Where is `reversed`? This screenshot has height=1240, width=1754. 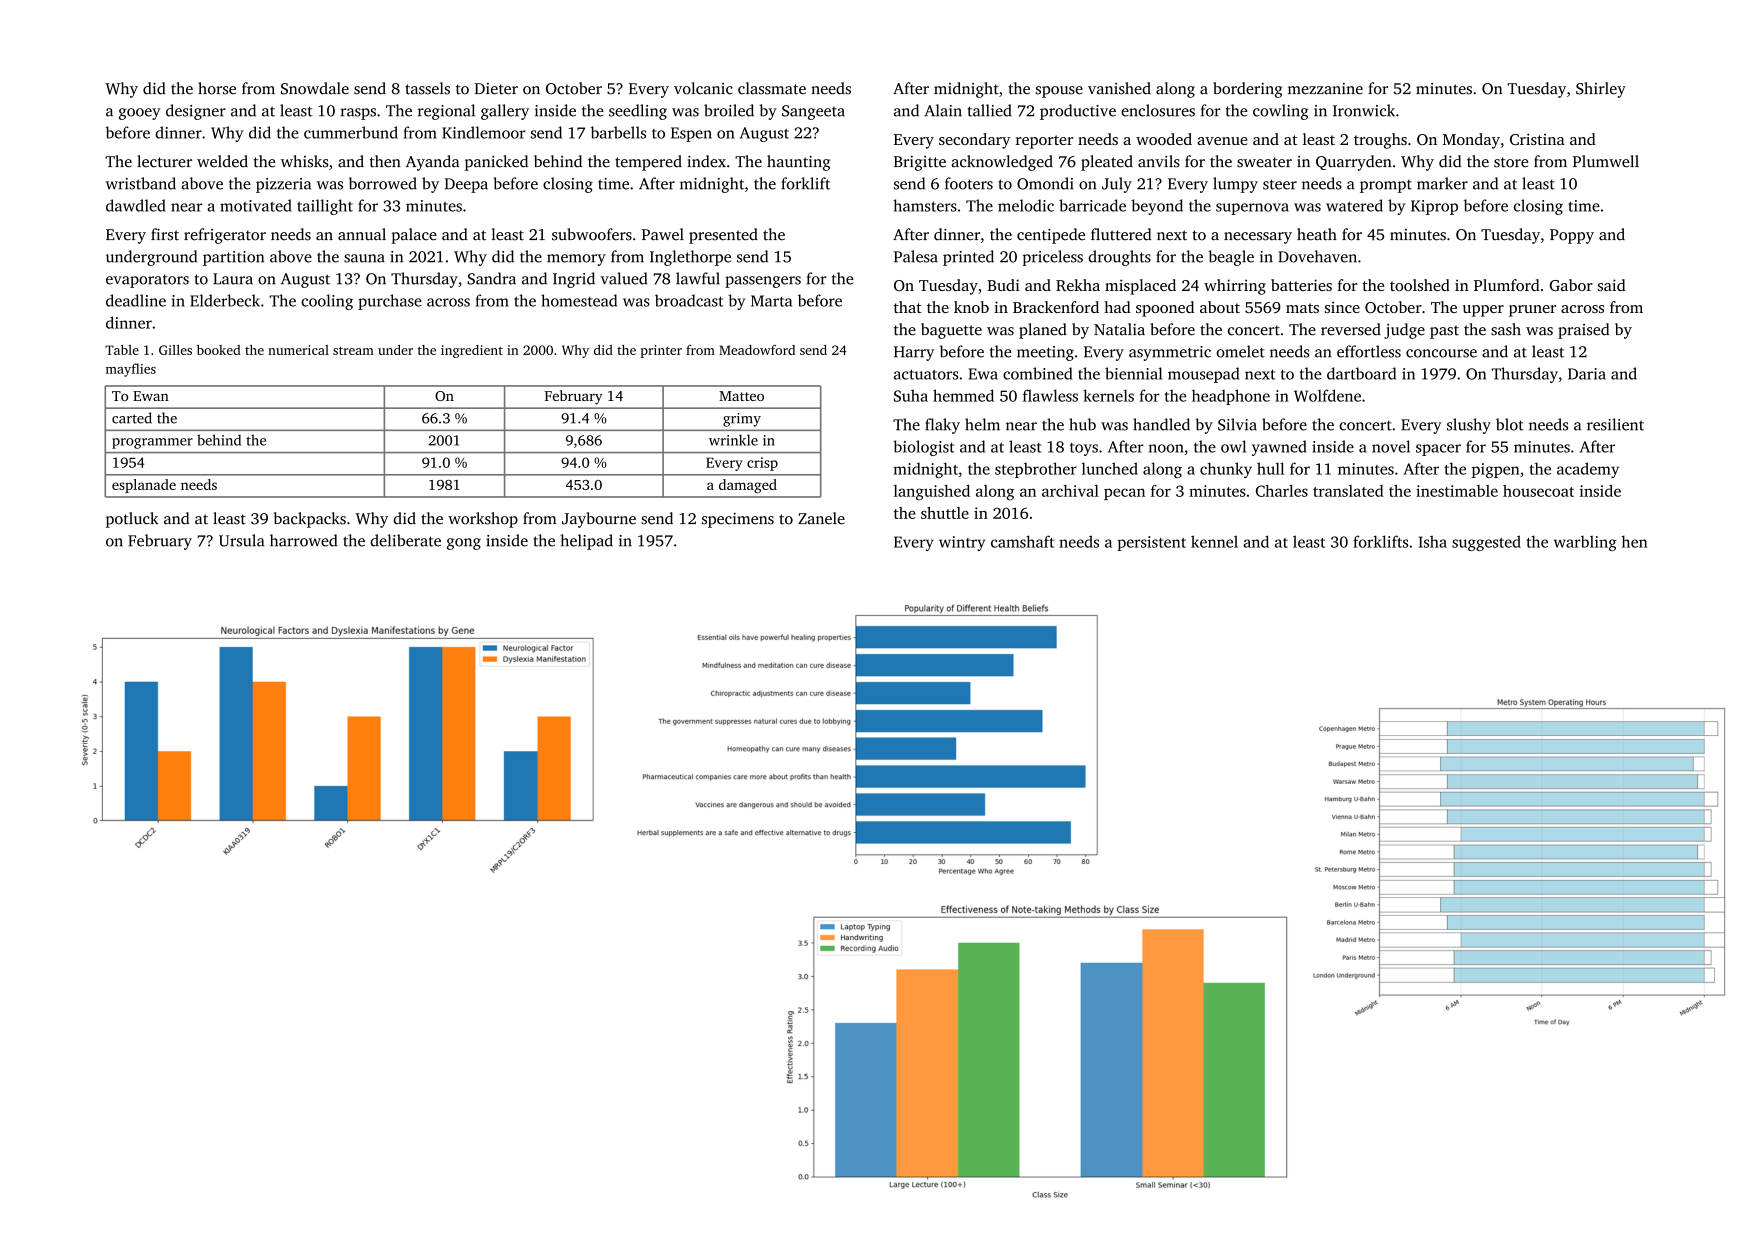 reversed is located at coordinates (1351, 329).
